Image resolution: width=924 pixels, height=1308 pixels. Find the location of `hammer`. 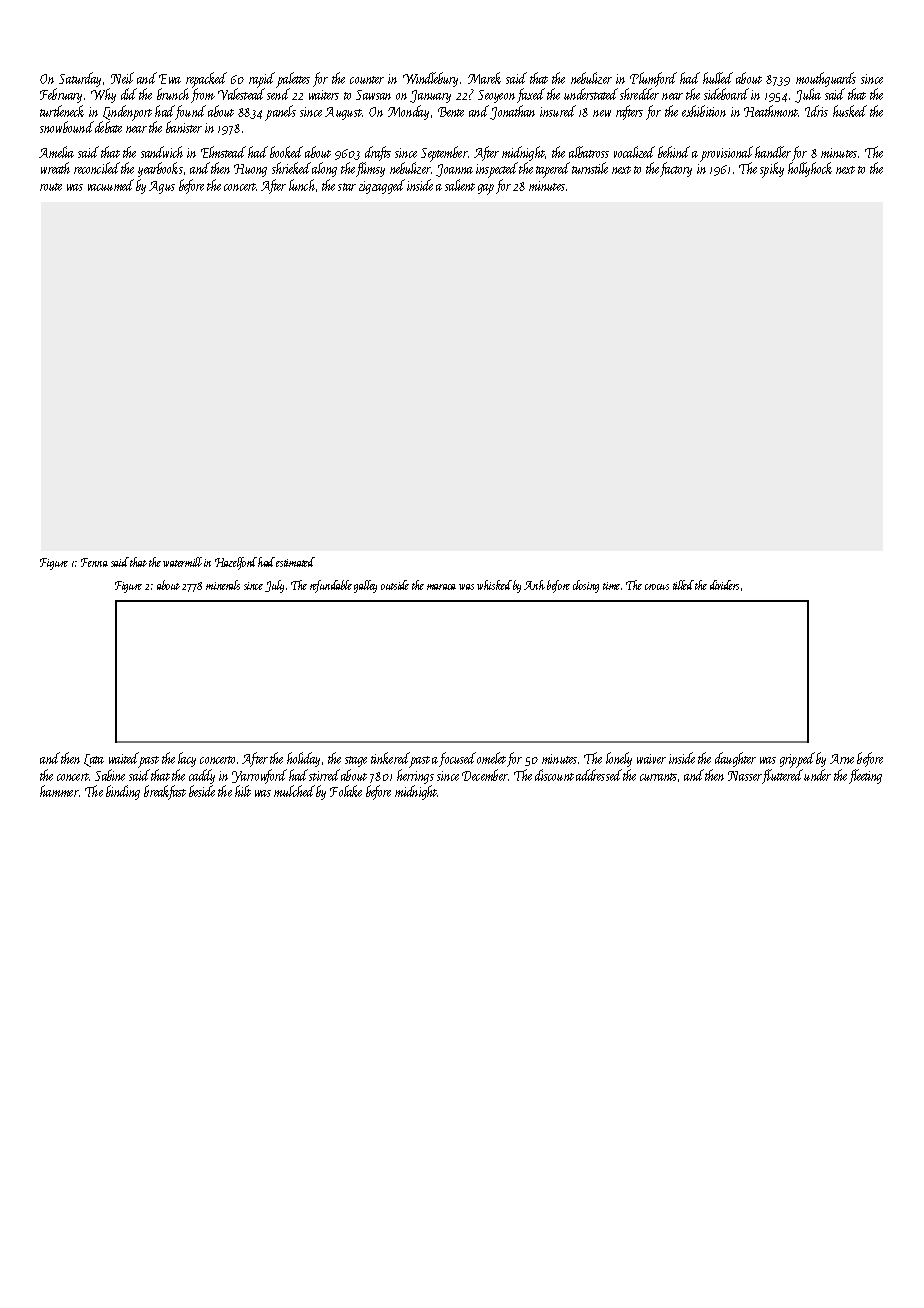

hammer is located at coordinates (59, 791).
